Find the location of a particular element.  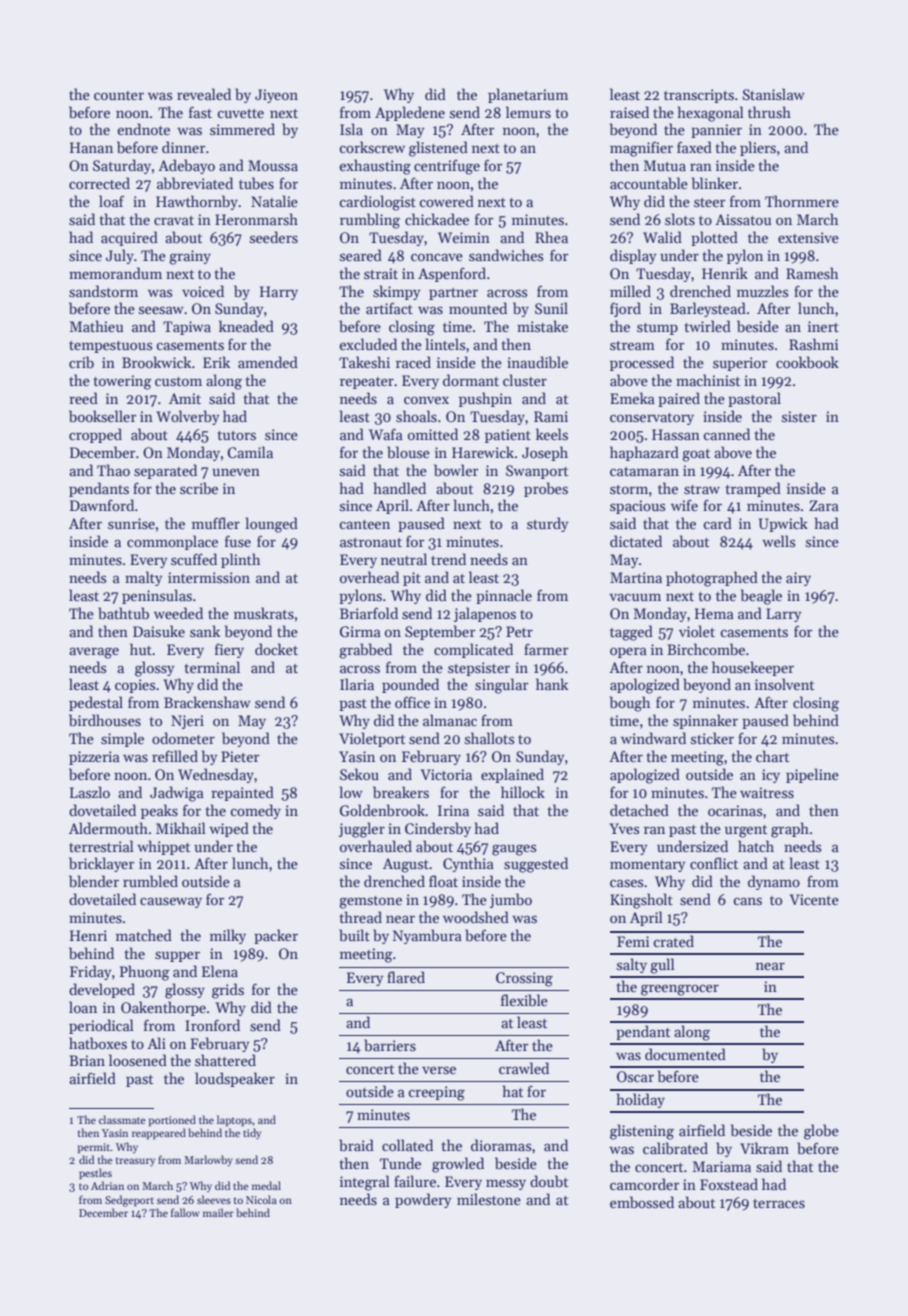

revealed is located at coordinates (204, 94).
